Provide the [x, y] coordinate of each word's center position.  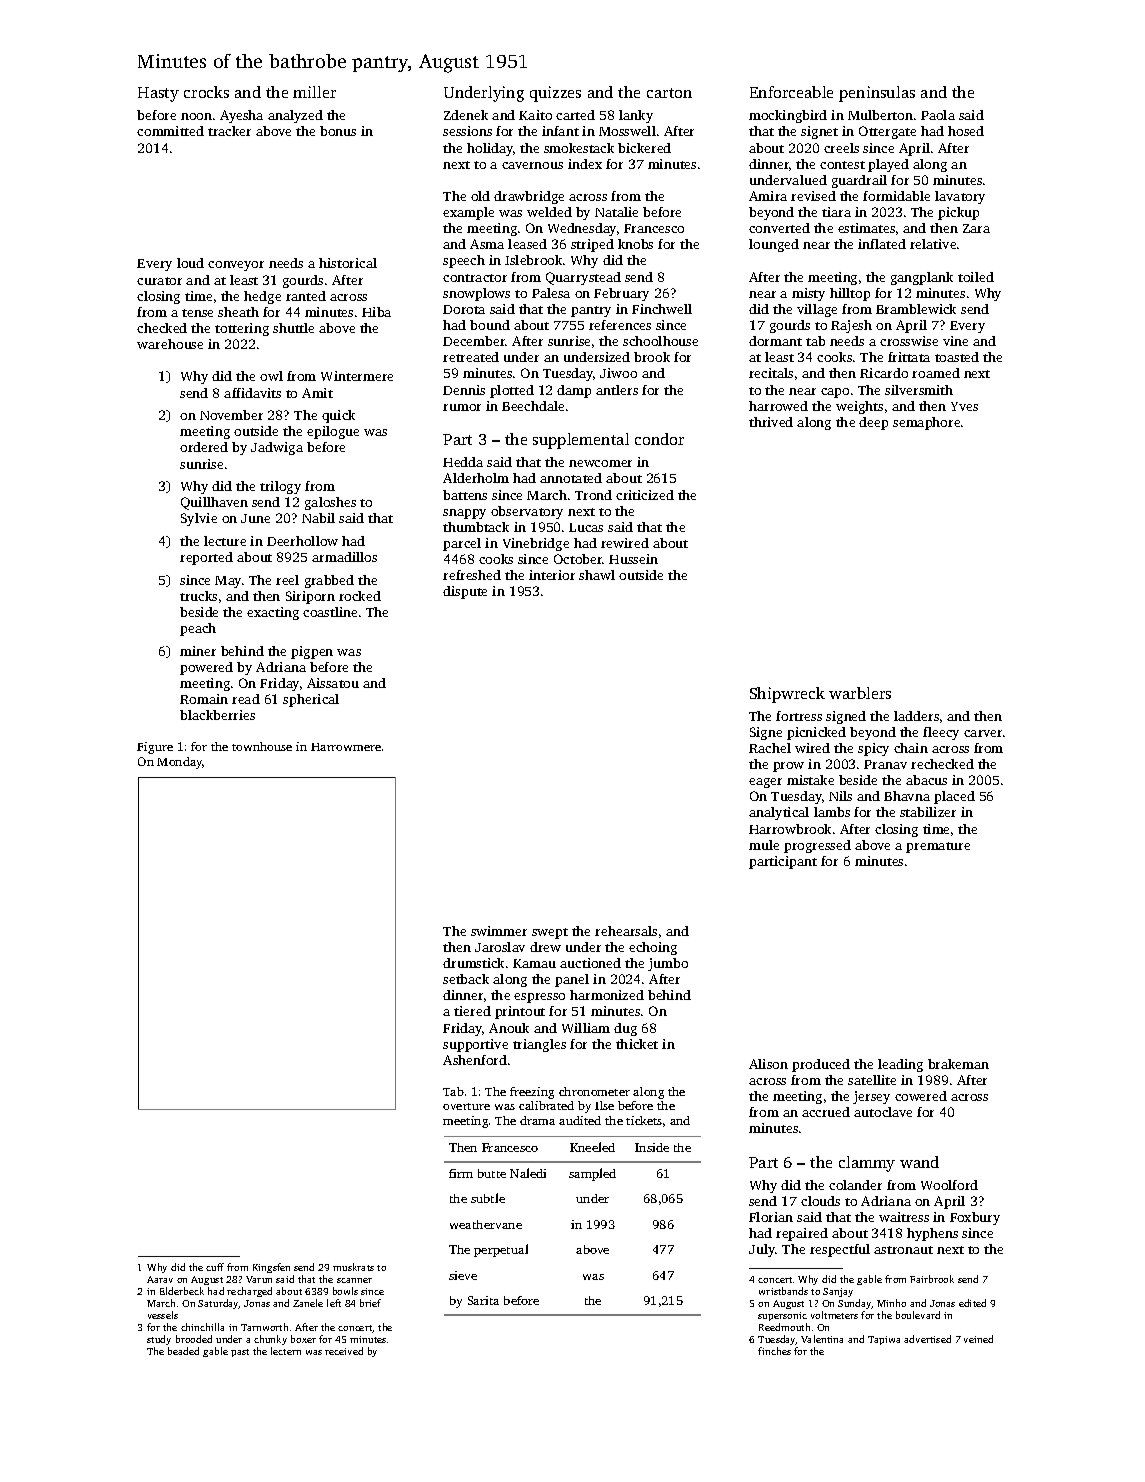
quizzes [555, 94]
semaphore [926, 423]
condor [659, 439]
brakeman [958, 1064]
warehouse [170, 344]
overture [466, 1106]
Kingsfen [271, 1268]
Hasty [158, 94]
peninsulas [877, 94]
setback [466, 979]
